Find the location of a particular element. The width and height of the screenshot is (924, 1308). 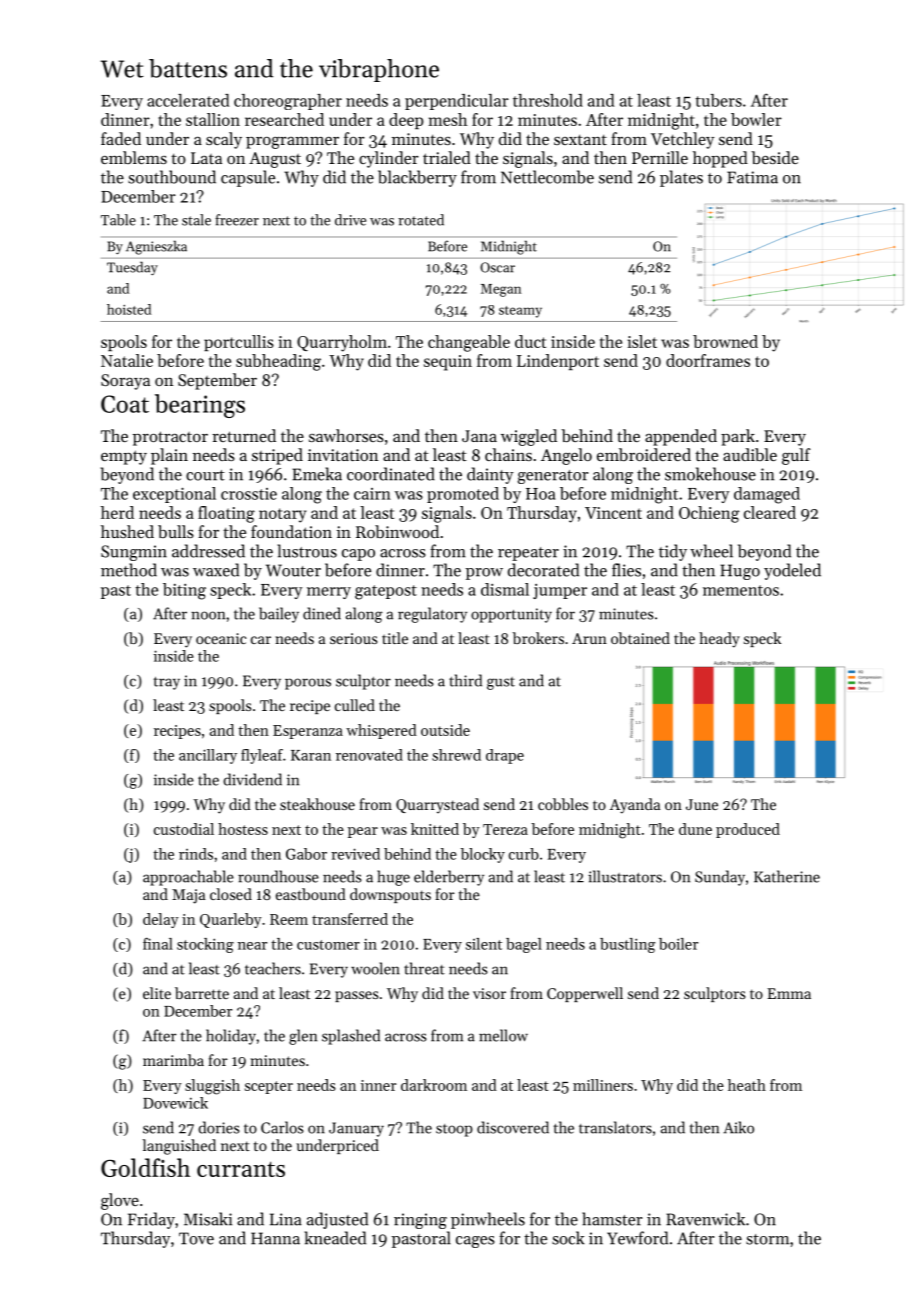

smokehouse is located at coordinates (710, 474).
